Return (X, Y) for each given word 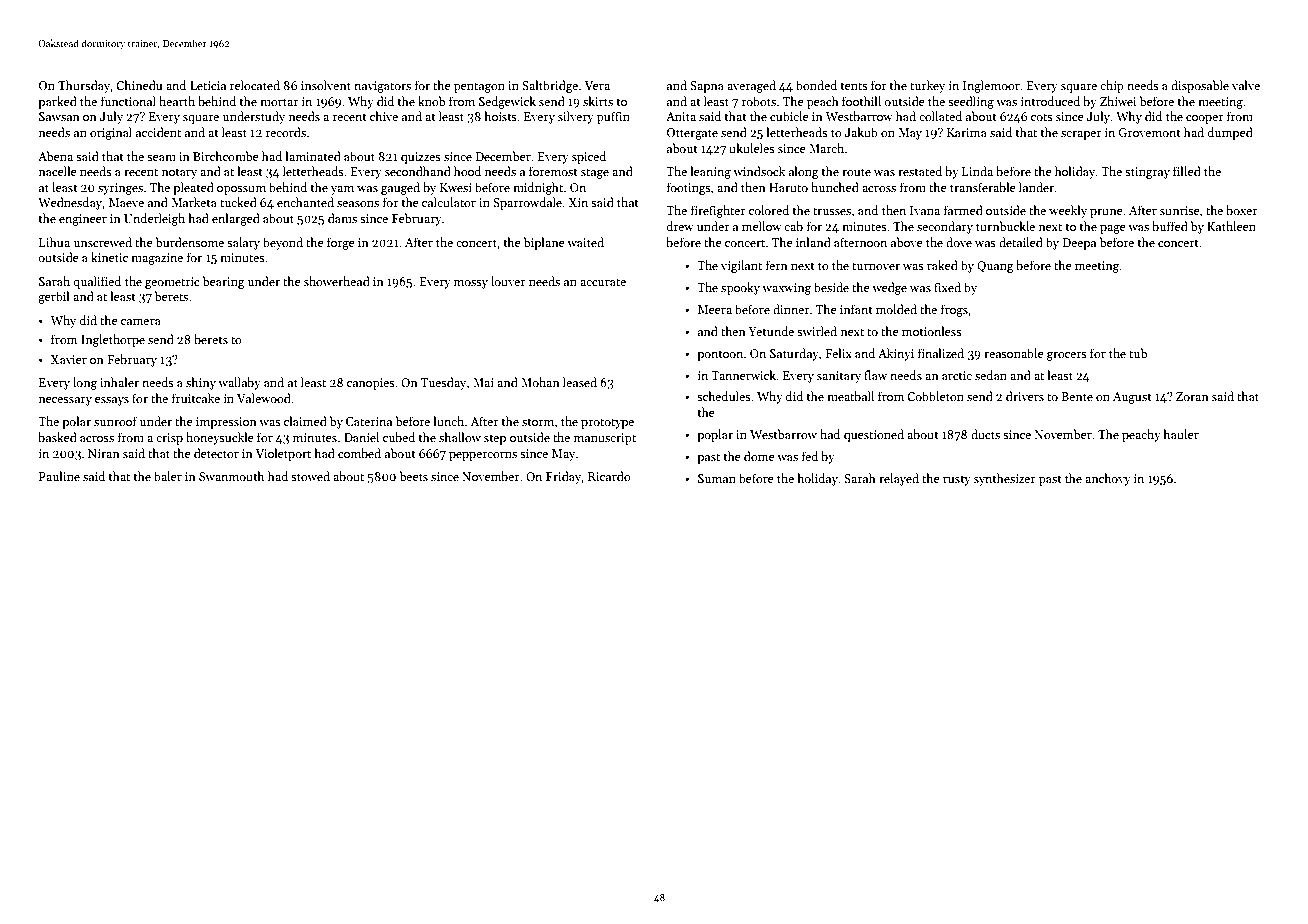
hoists (500, 116)
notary (179, 173)
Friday (564, 477)
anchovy (1108, 479)
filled (1187, 171)
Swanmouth (231, 476)
